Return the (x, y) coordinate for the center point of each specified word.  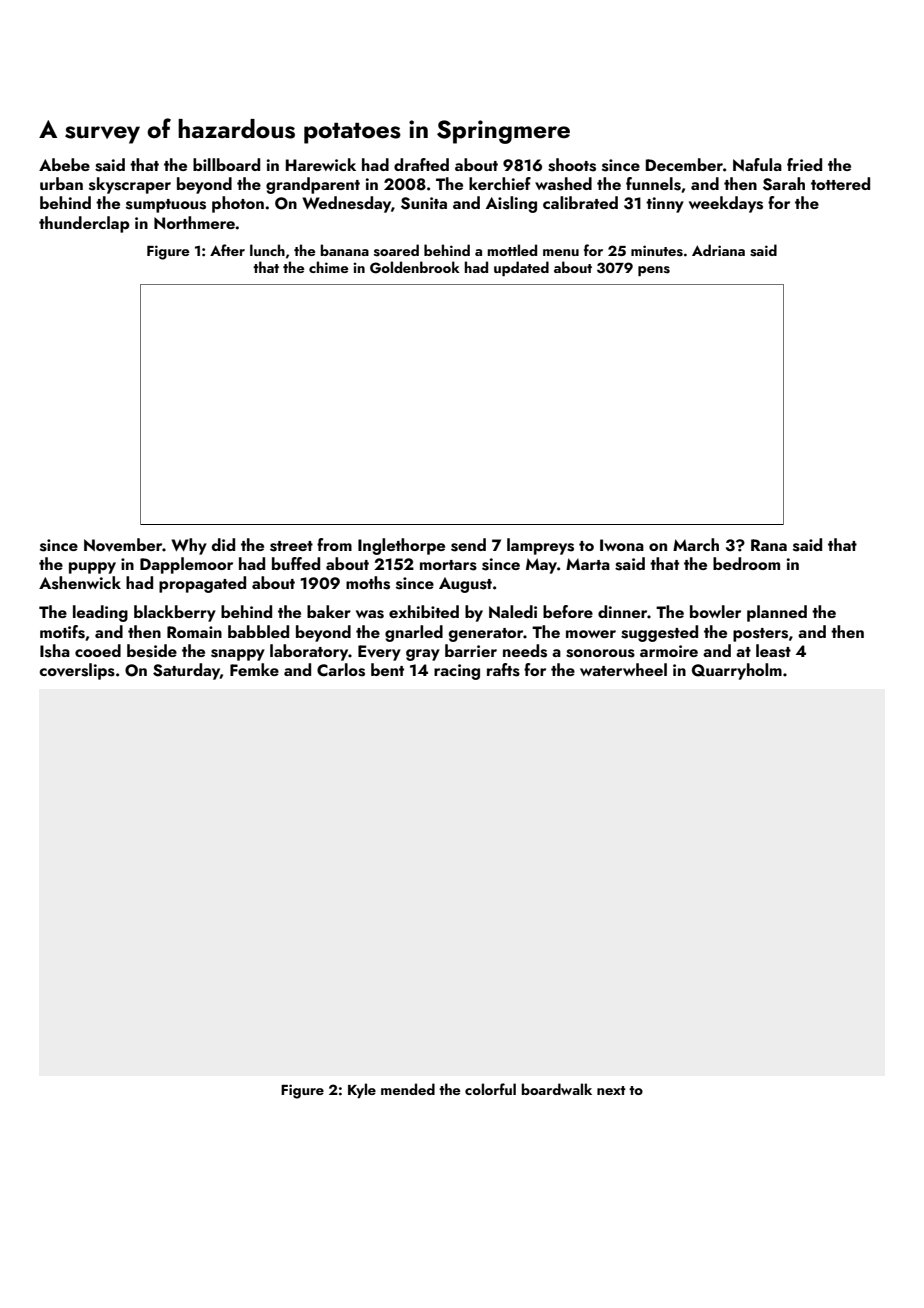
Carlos (341, 670)
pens (654, 271)
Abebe (64, 164)
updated (521, 268)
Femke (254, 669)
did (223, 544)
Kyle (362, 1090)
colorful (490, 1089)
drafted (421, 164)
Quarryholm (737, 671)
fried (804, 164)
